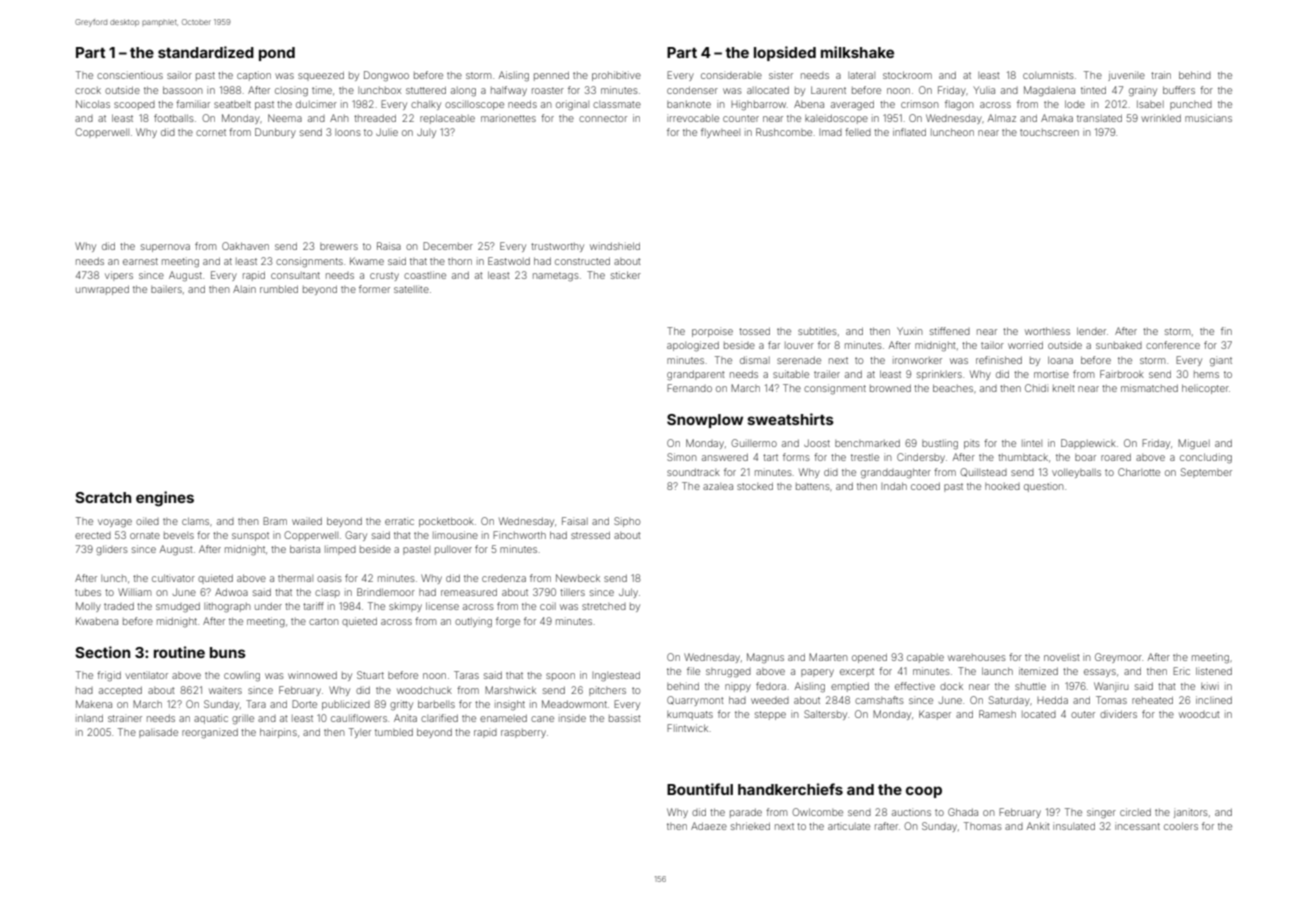  I want to click on Bountiful, so click(700, 789).
